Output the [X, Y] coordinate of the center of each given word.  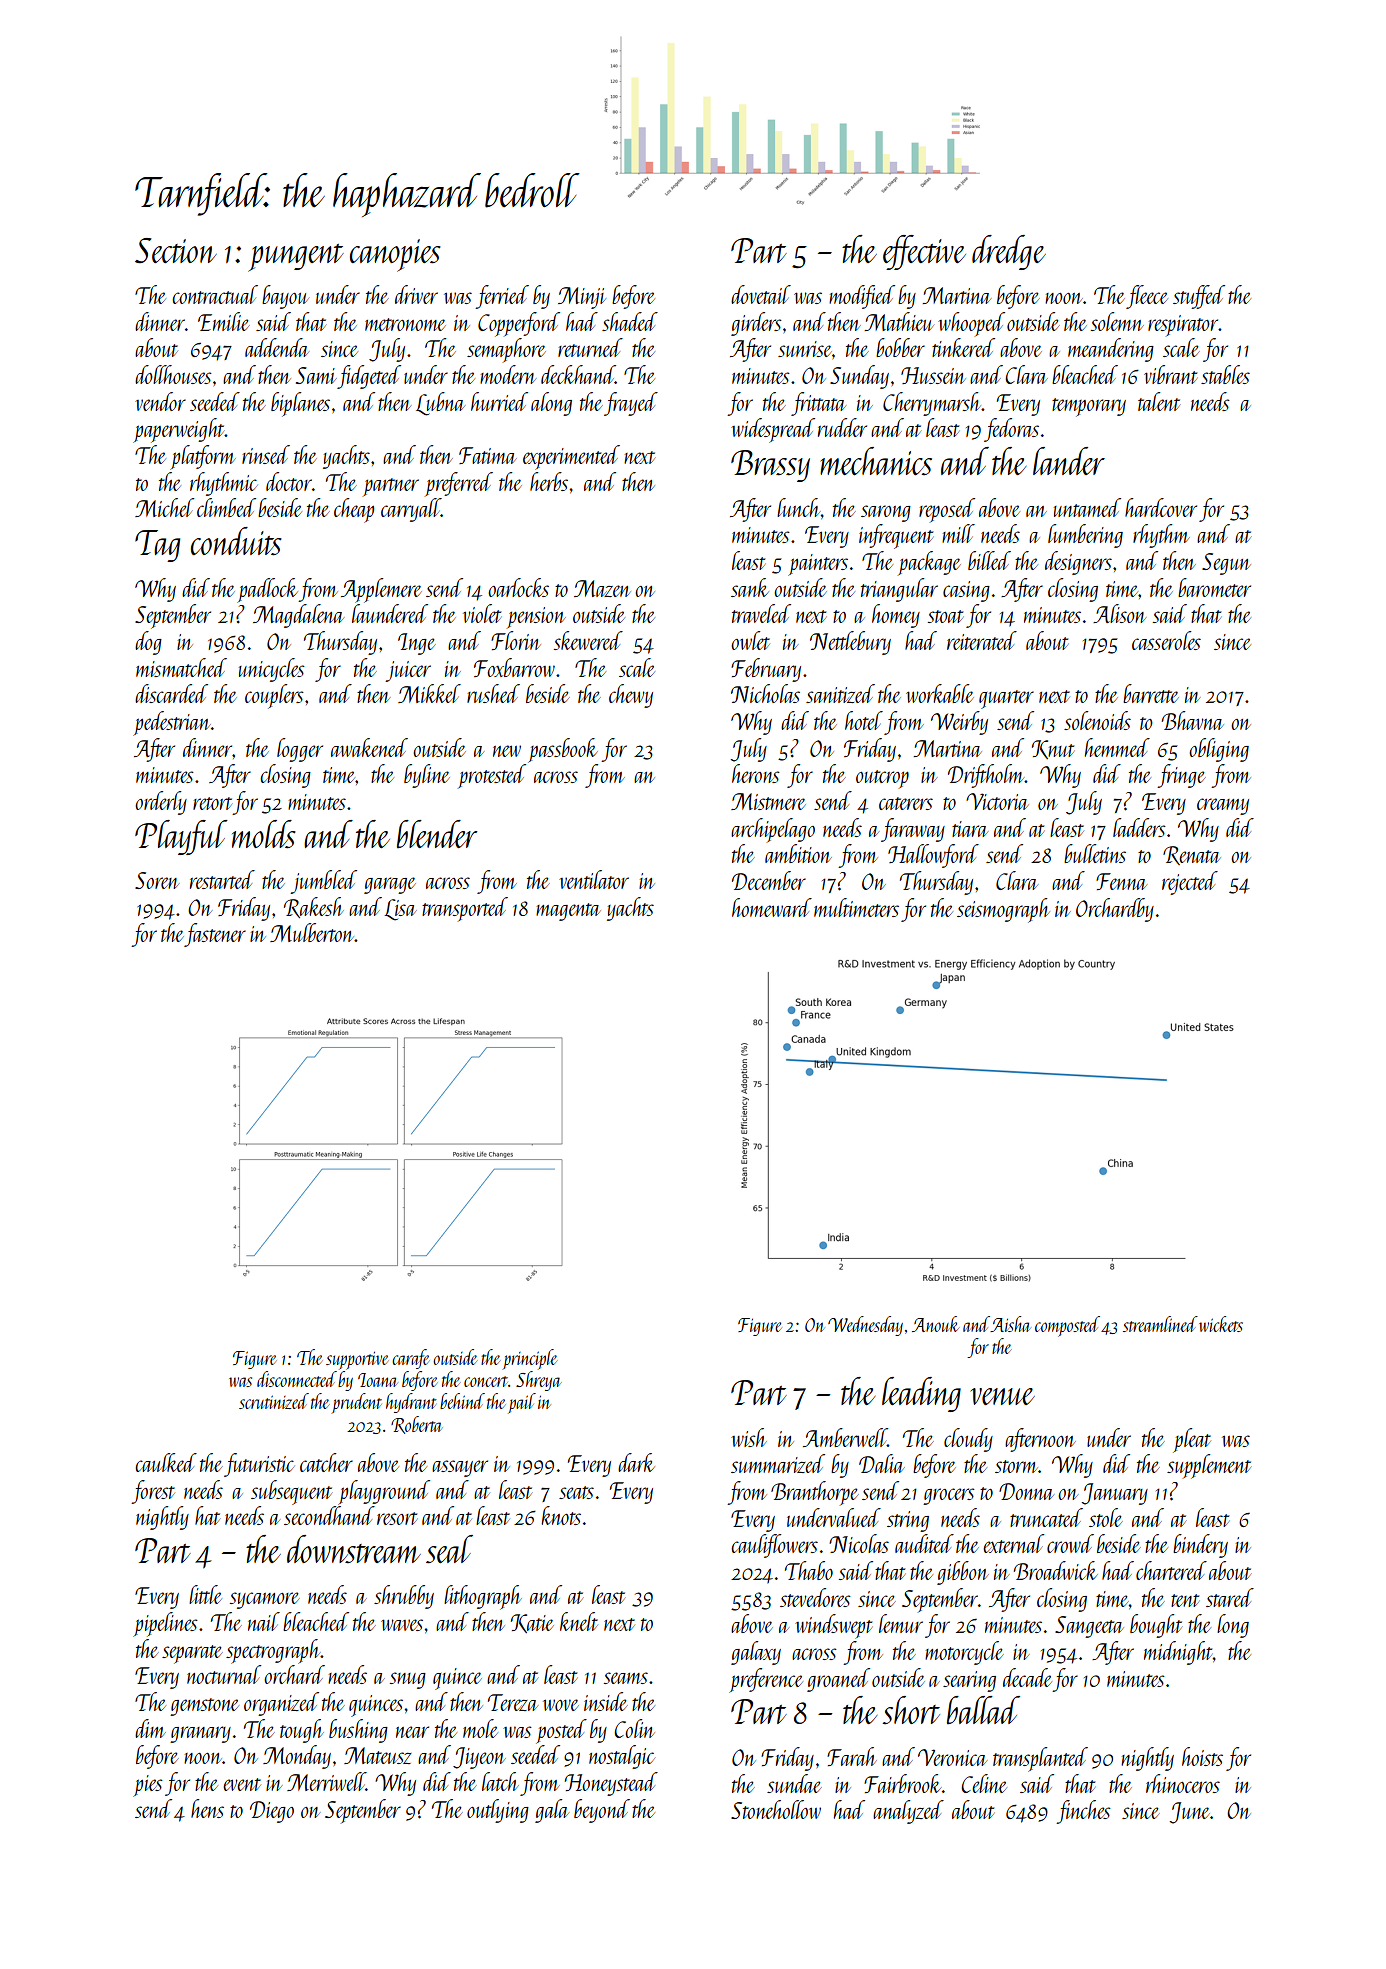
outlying [498, 1811]
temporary [1089, 407]
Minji [582, 298]
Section [176, 251]
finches [1083, 1812]
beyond [602, 1811]
